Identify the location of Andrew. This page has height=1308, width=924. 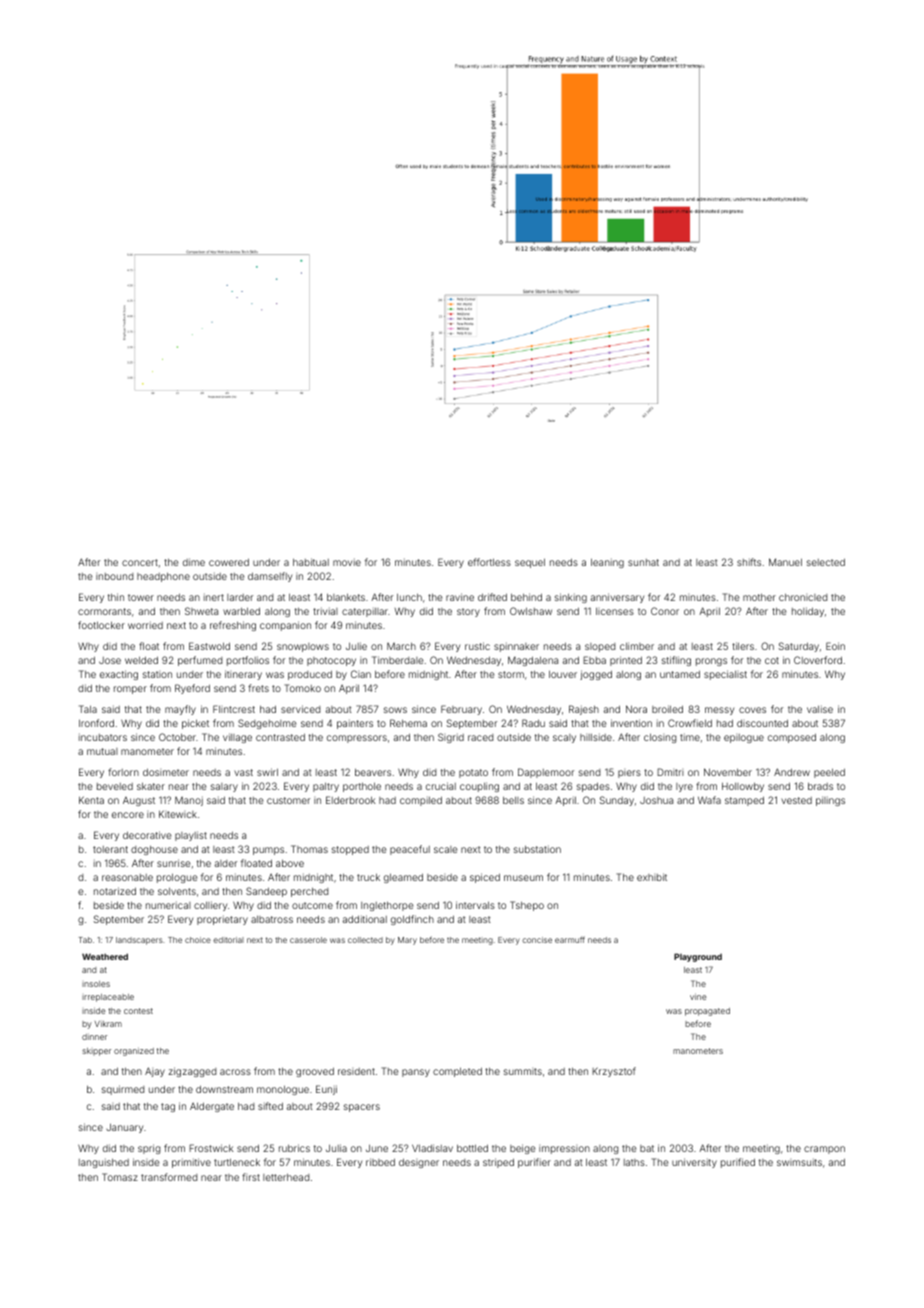
(792, 772).
